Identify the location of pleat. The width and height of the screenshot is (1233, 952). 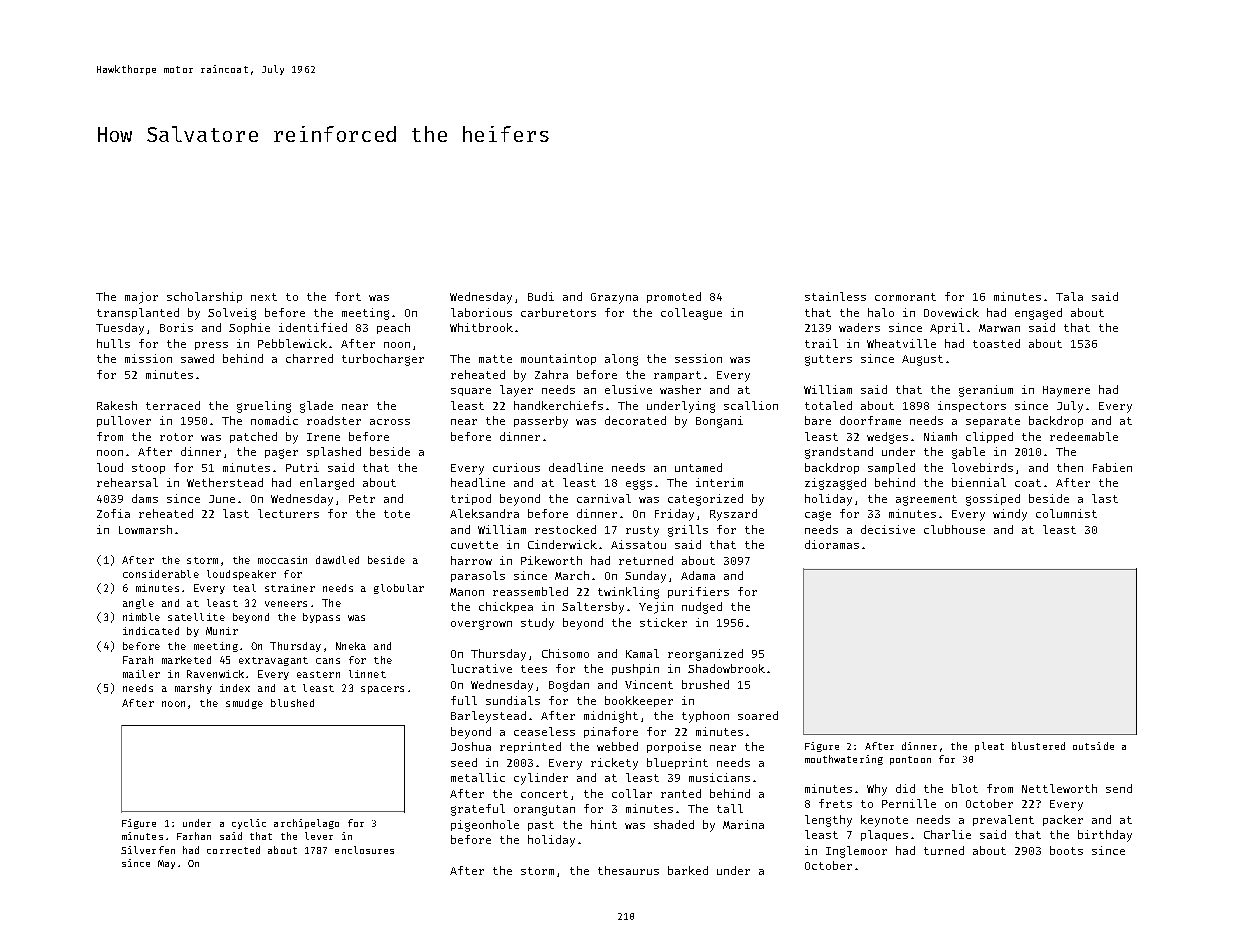
(989, 747).
